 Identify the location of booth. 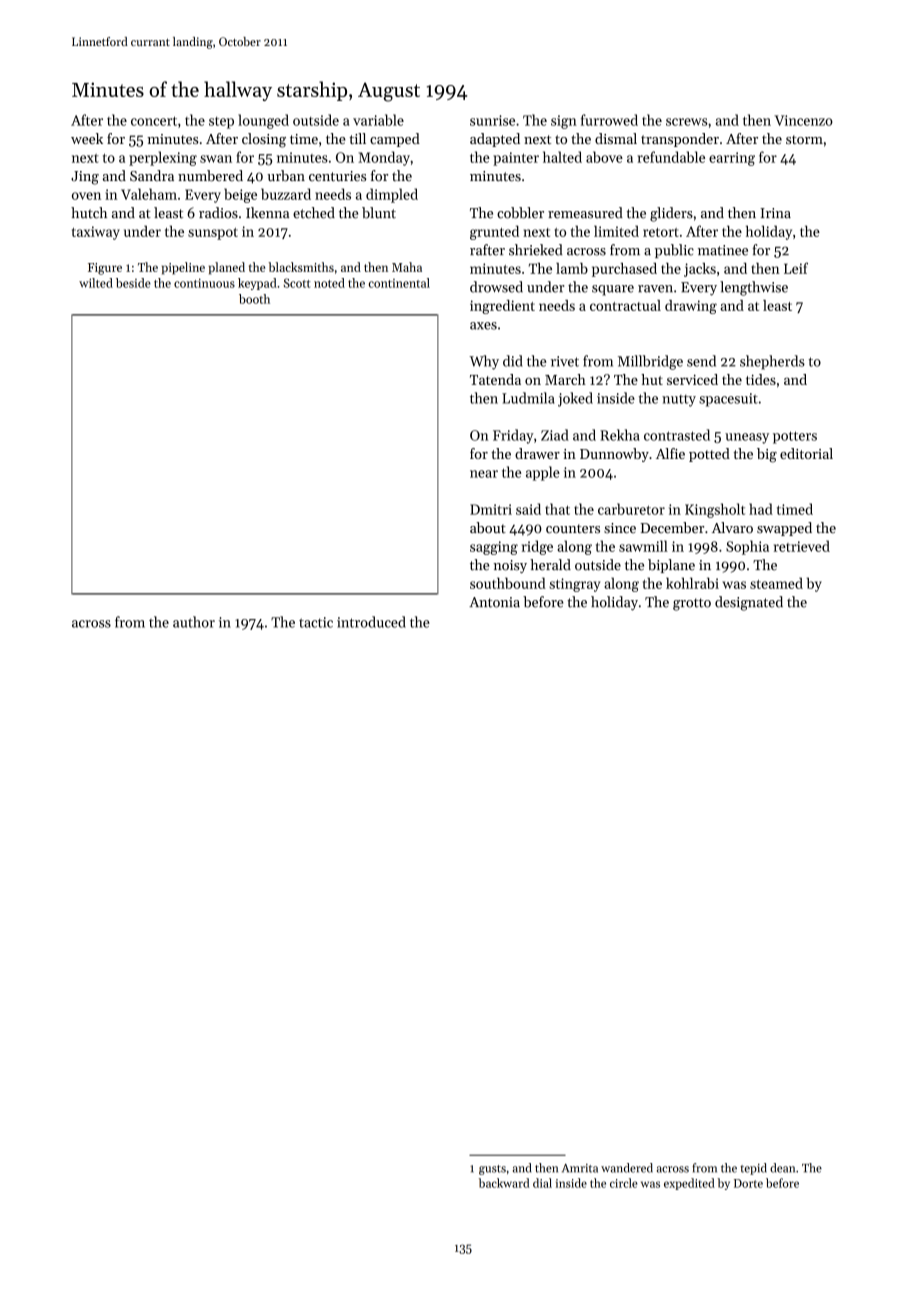
(254, 299).
